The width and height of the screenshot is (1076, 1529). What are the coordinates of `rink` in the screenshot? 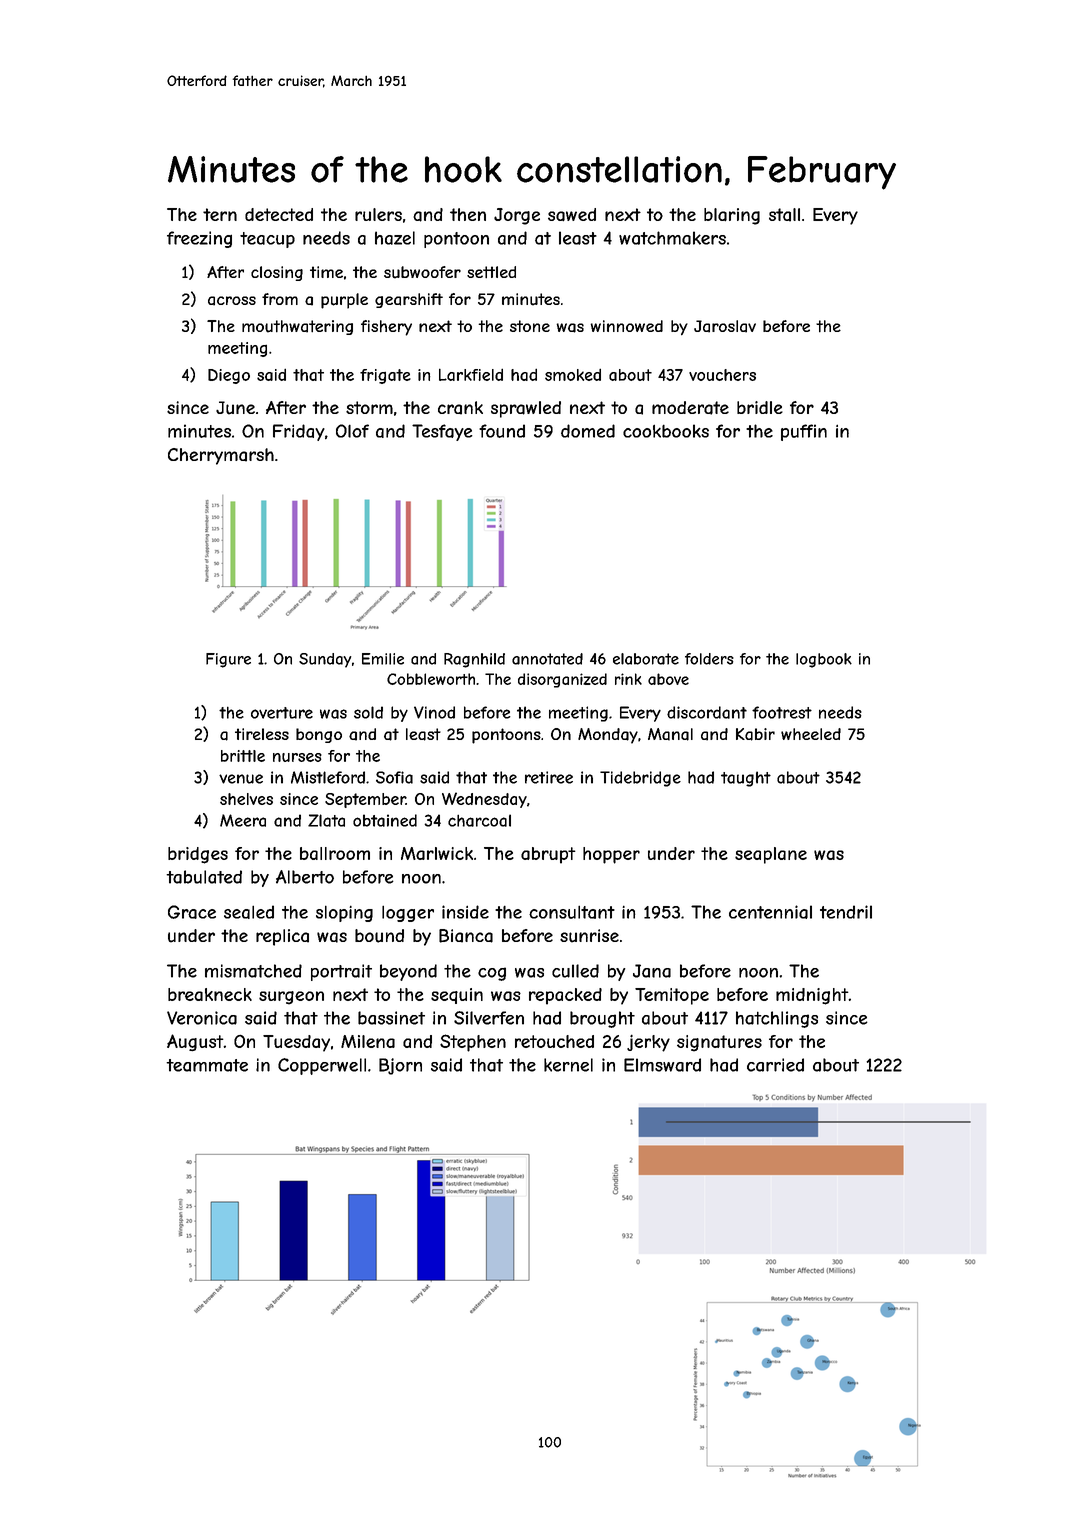 It's located at (628, 679).
